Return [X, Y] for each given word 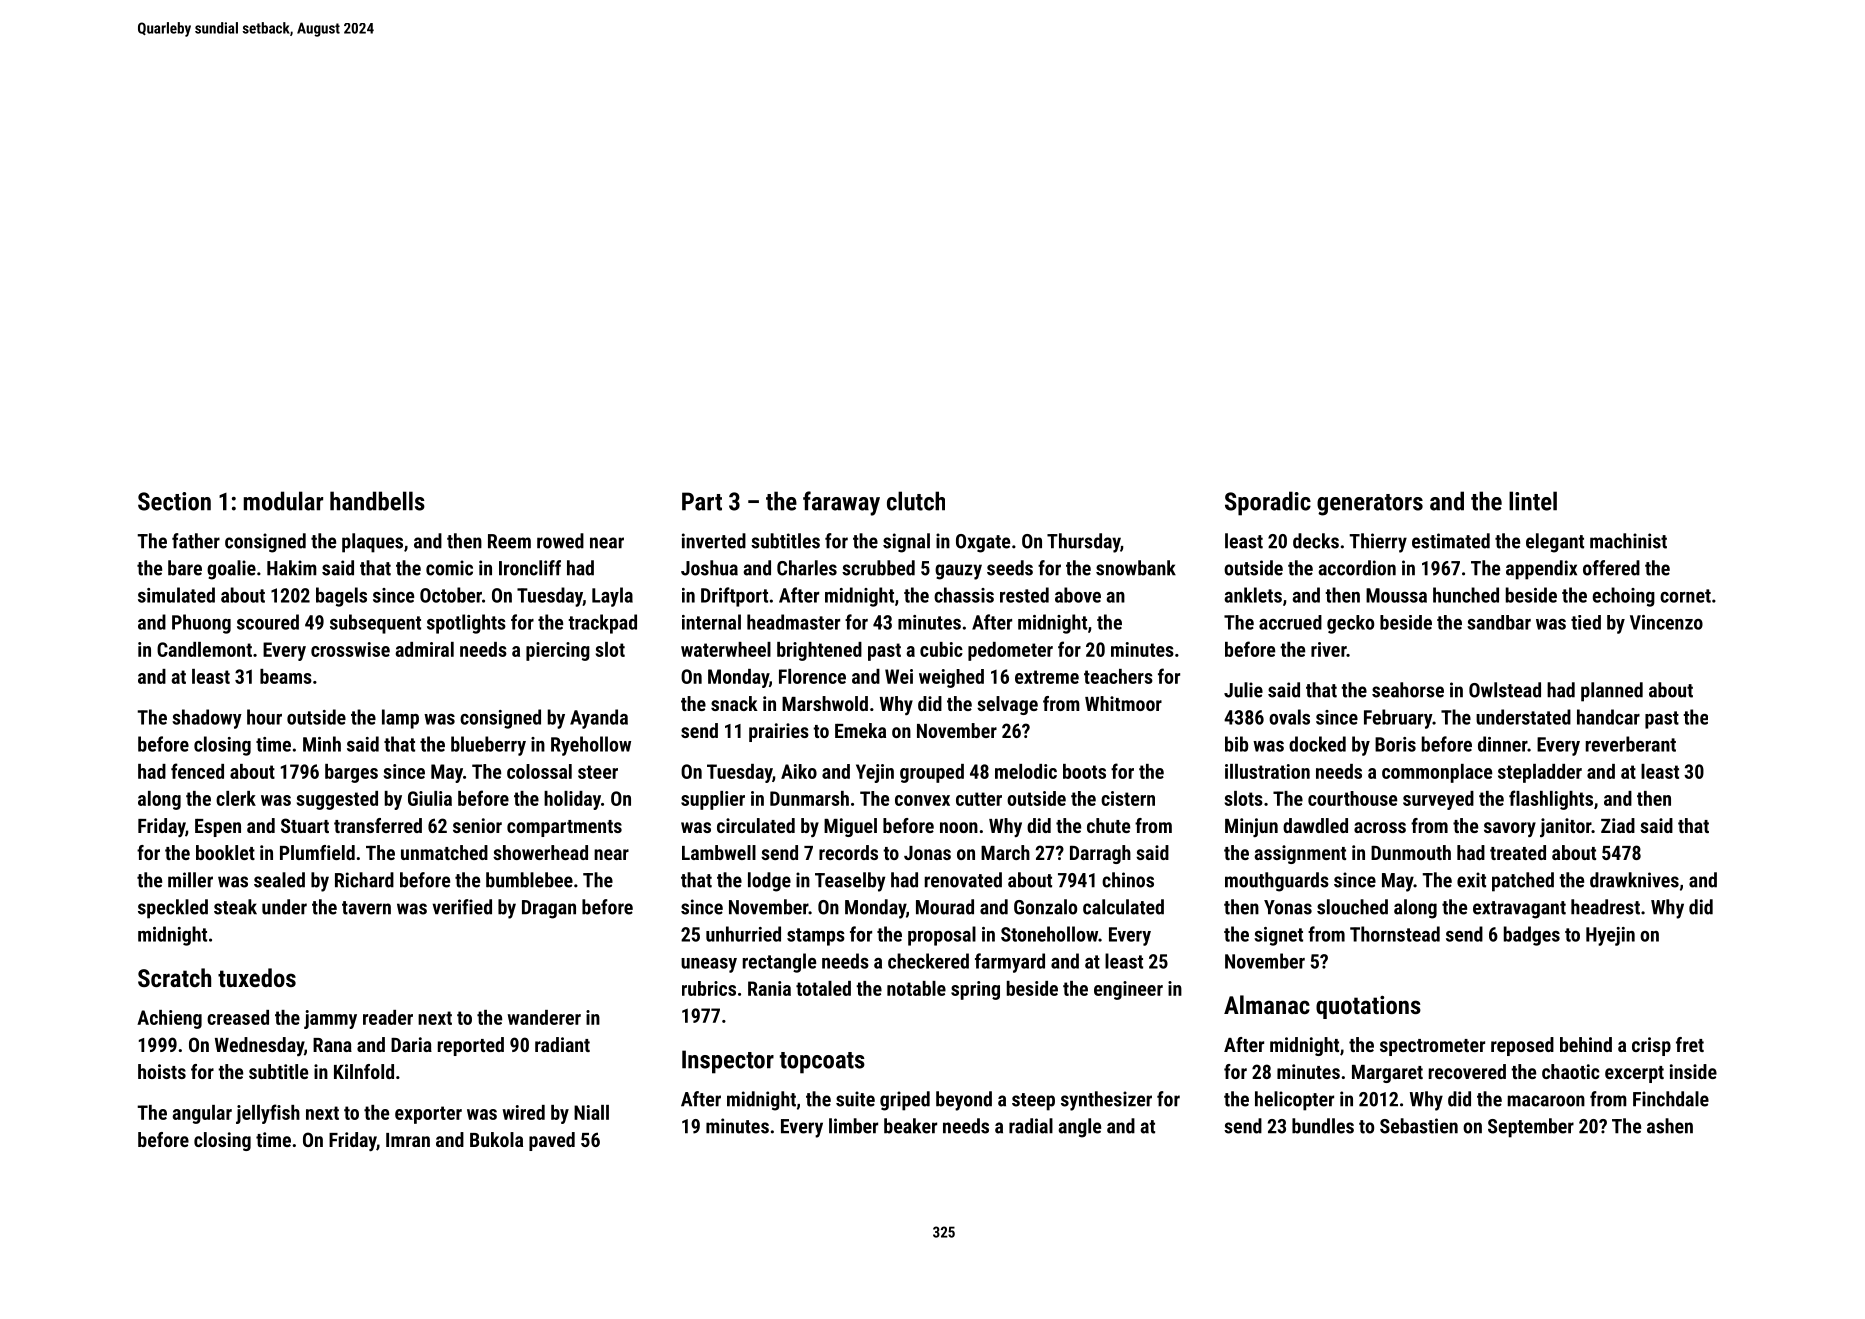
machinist [1628, 541]
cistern [1128, 798]
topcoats [822, 1063]
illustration [1267, 771]
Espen [218, 827]
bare [185, 568]
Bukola [496, 1139]
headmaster [793, 622]
